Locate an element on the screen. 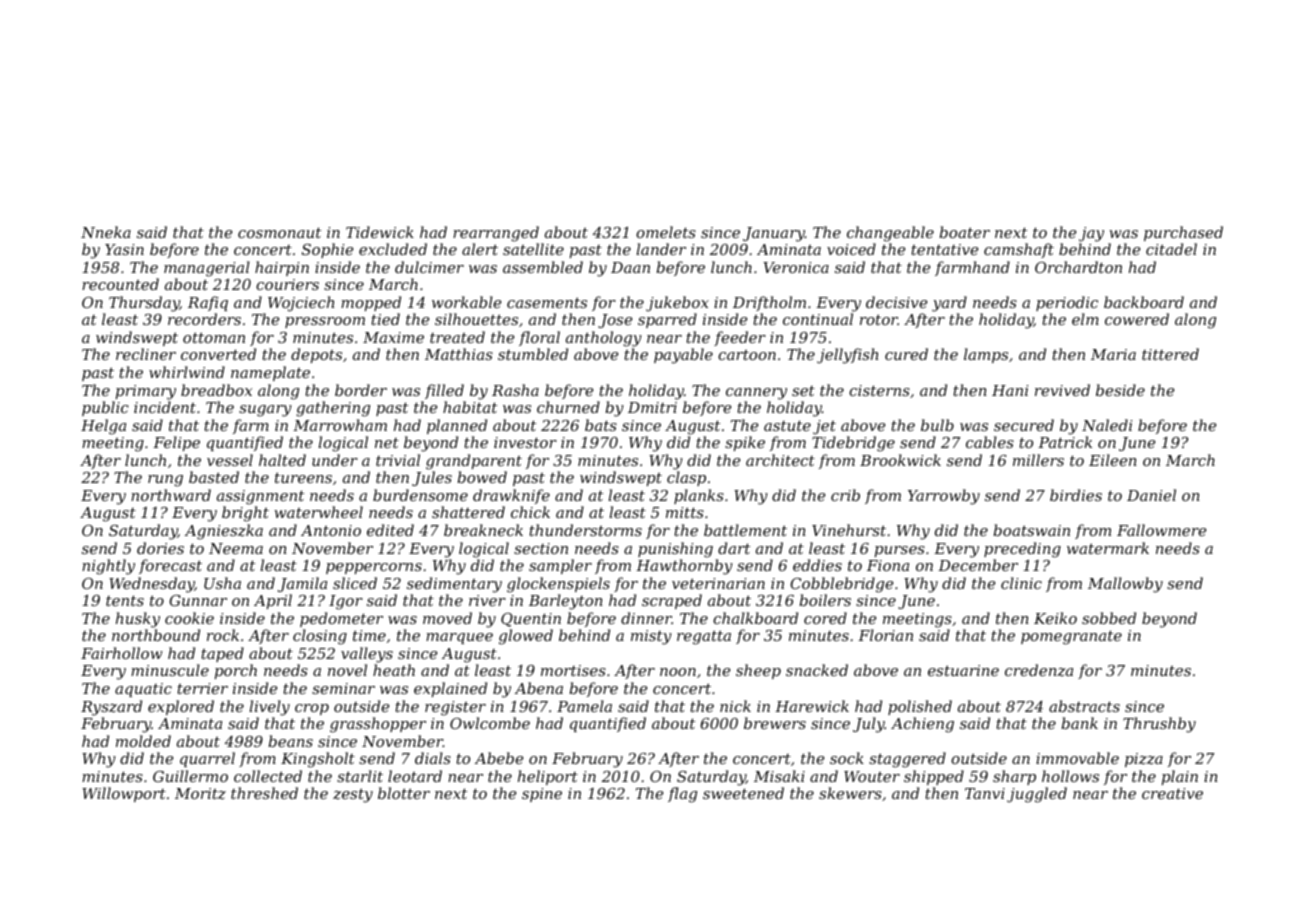  cosmonaut is located at coordinates (279, 232).
